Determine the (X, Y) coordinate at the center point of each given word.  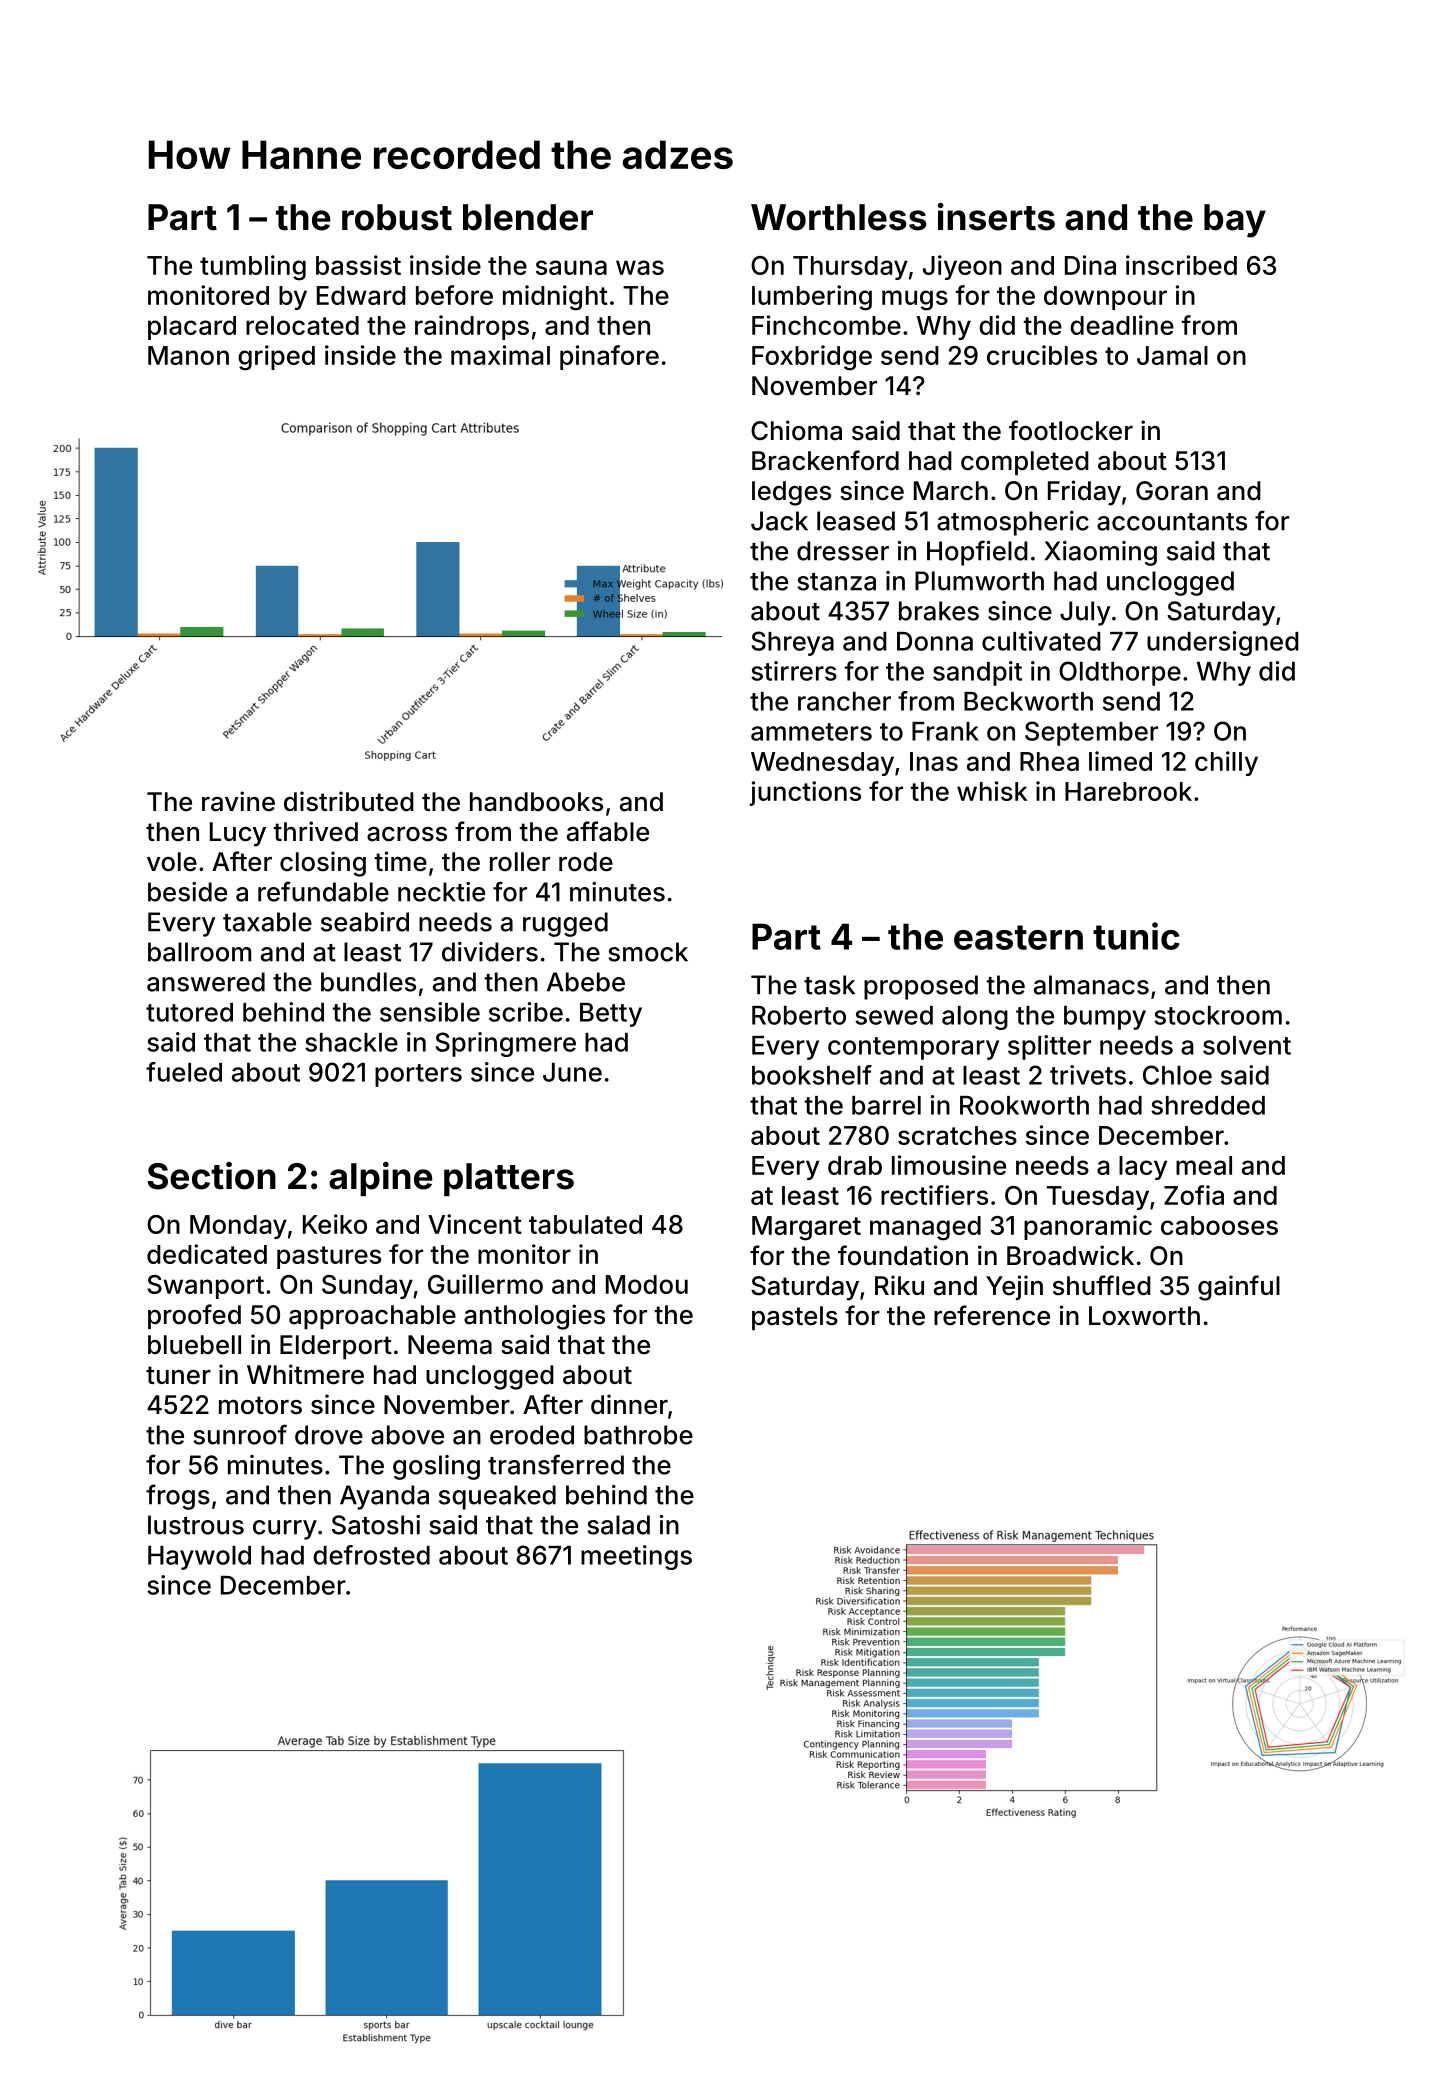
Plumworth (979, 581)
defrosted (371, 1555)
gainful (1239, 1288)
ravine (238, 801)
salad (618, 1525)
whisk (992, 791)
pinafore (609, 357)
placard (192, 328)
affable (608, 831)
